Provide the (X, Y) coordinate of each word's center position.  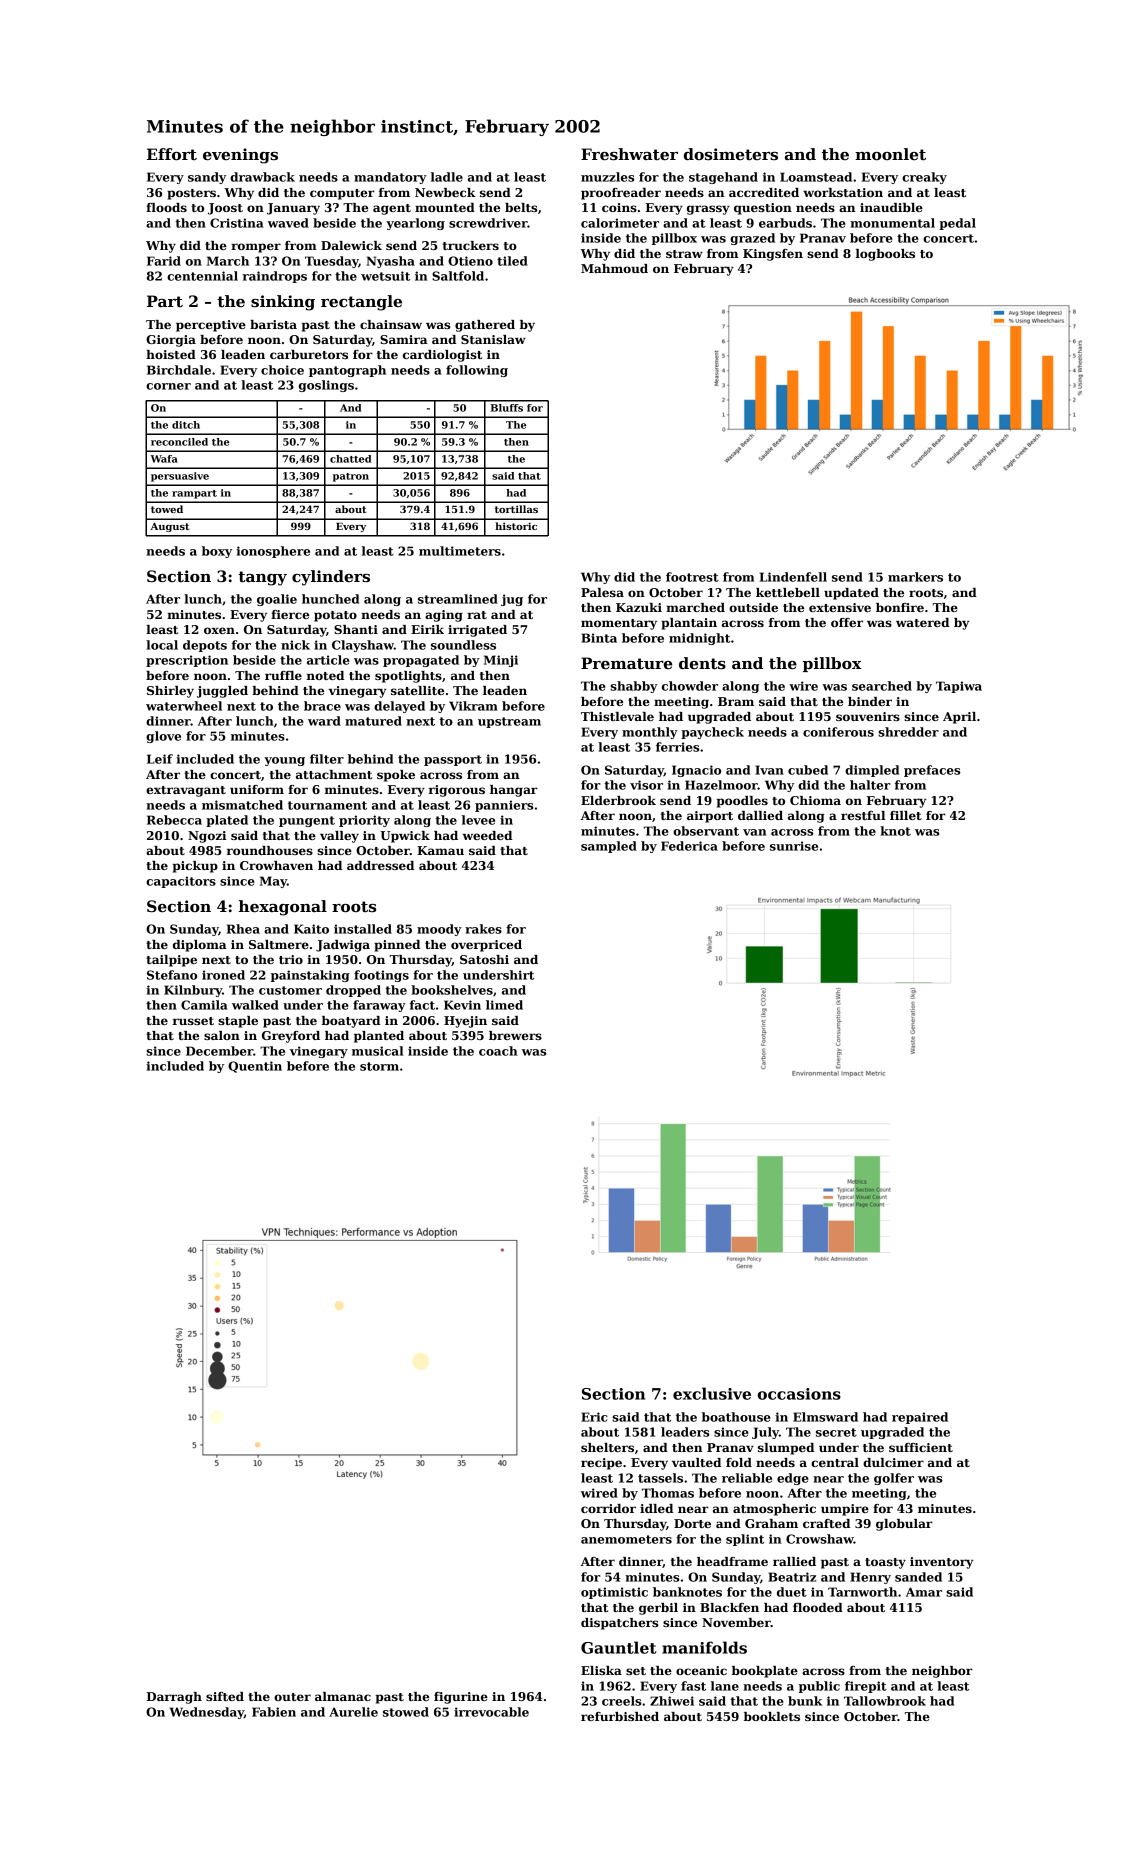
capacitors (181, 882)
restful (863, 815)
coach (498, 1051)
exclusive (712, 1393)
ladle (447, 177)
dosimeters (731, 154)
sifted (225, 1696)
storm (379, 1066)
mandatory (390, 178)
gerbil (658, 1609)
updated (851, 594)
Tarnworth (862, 1592)
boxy (217, 552)
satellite (417, 690)
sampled (609, 847)
